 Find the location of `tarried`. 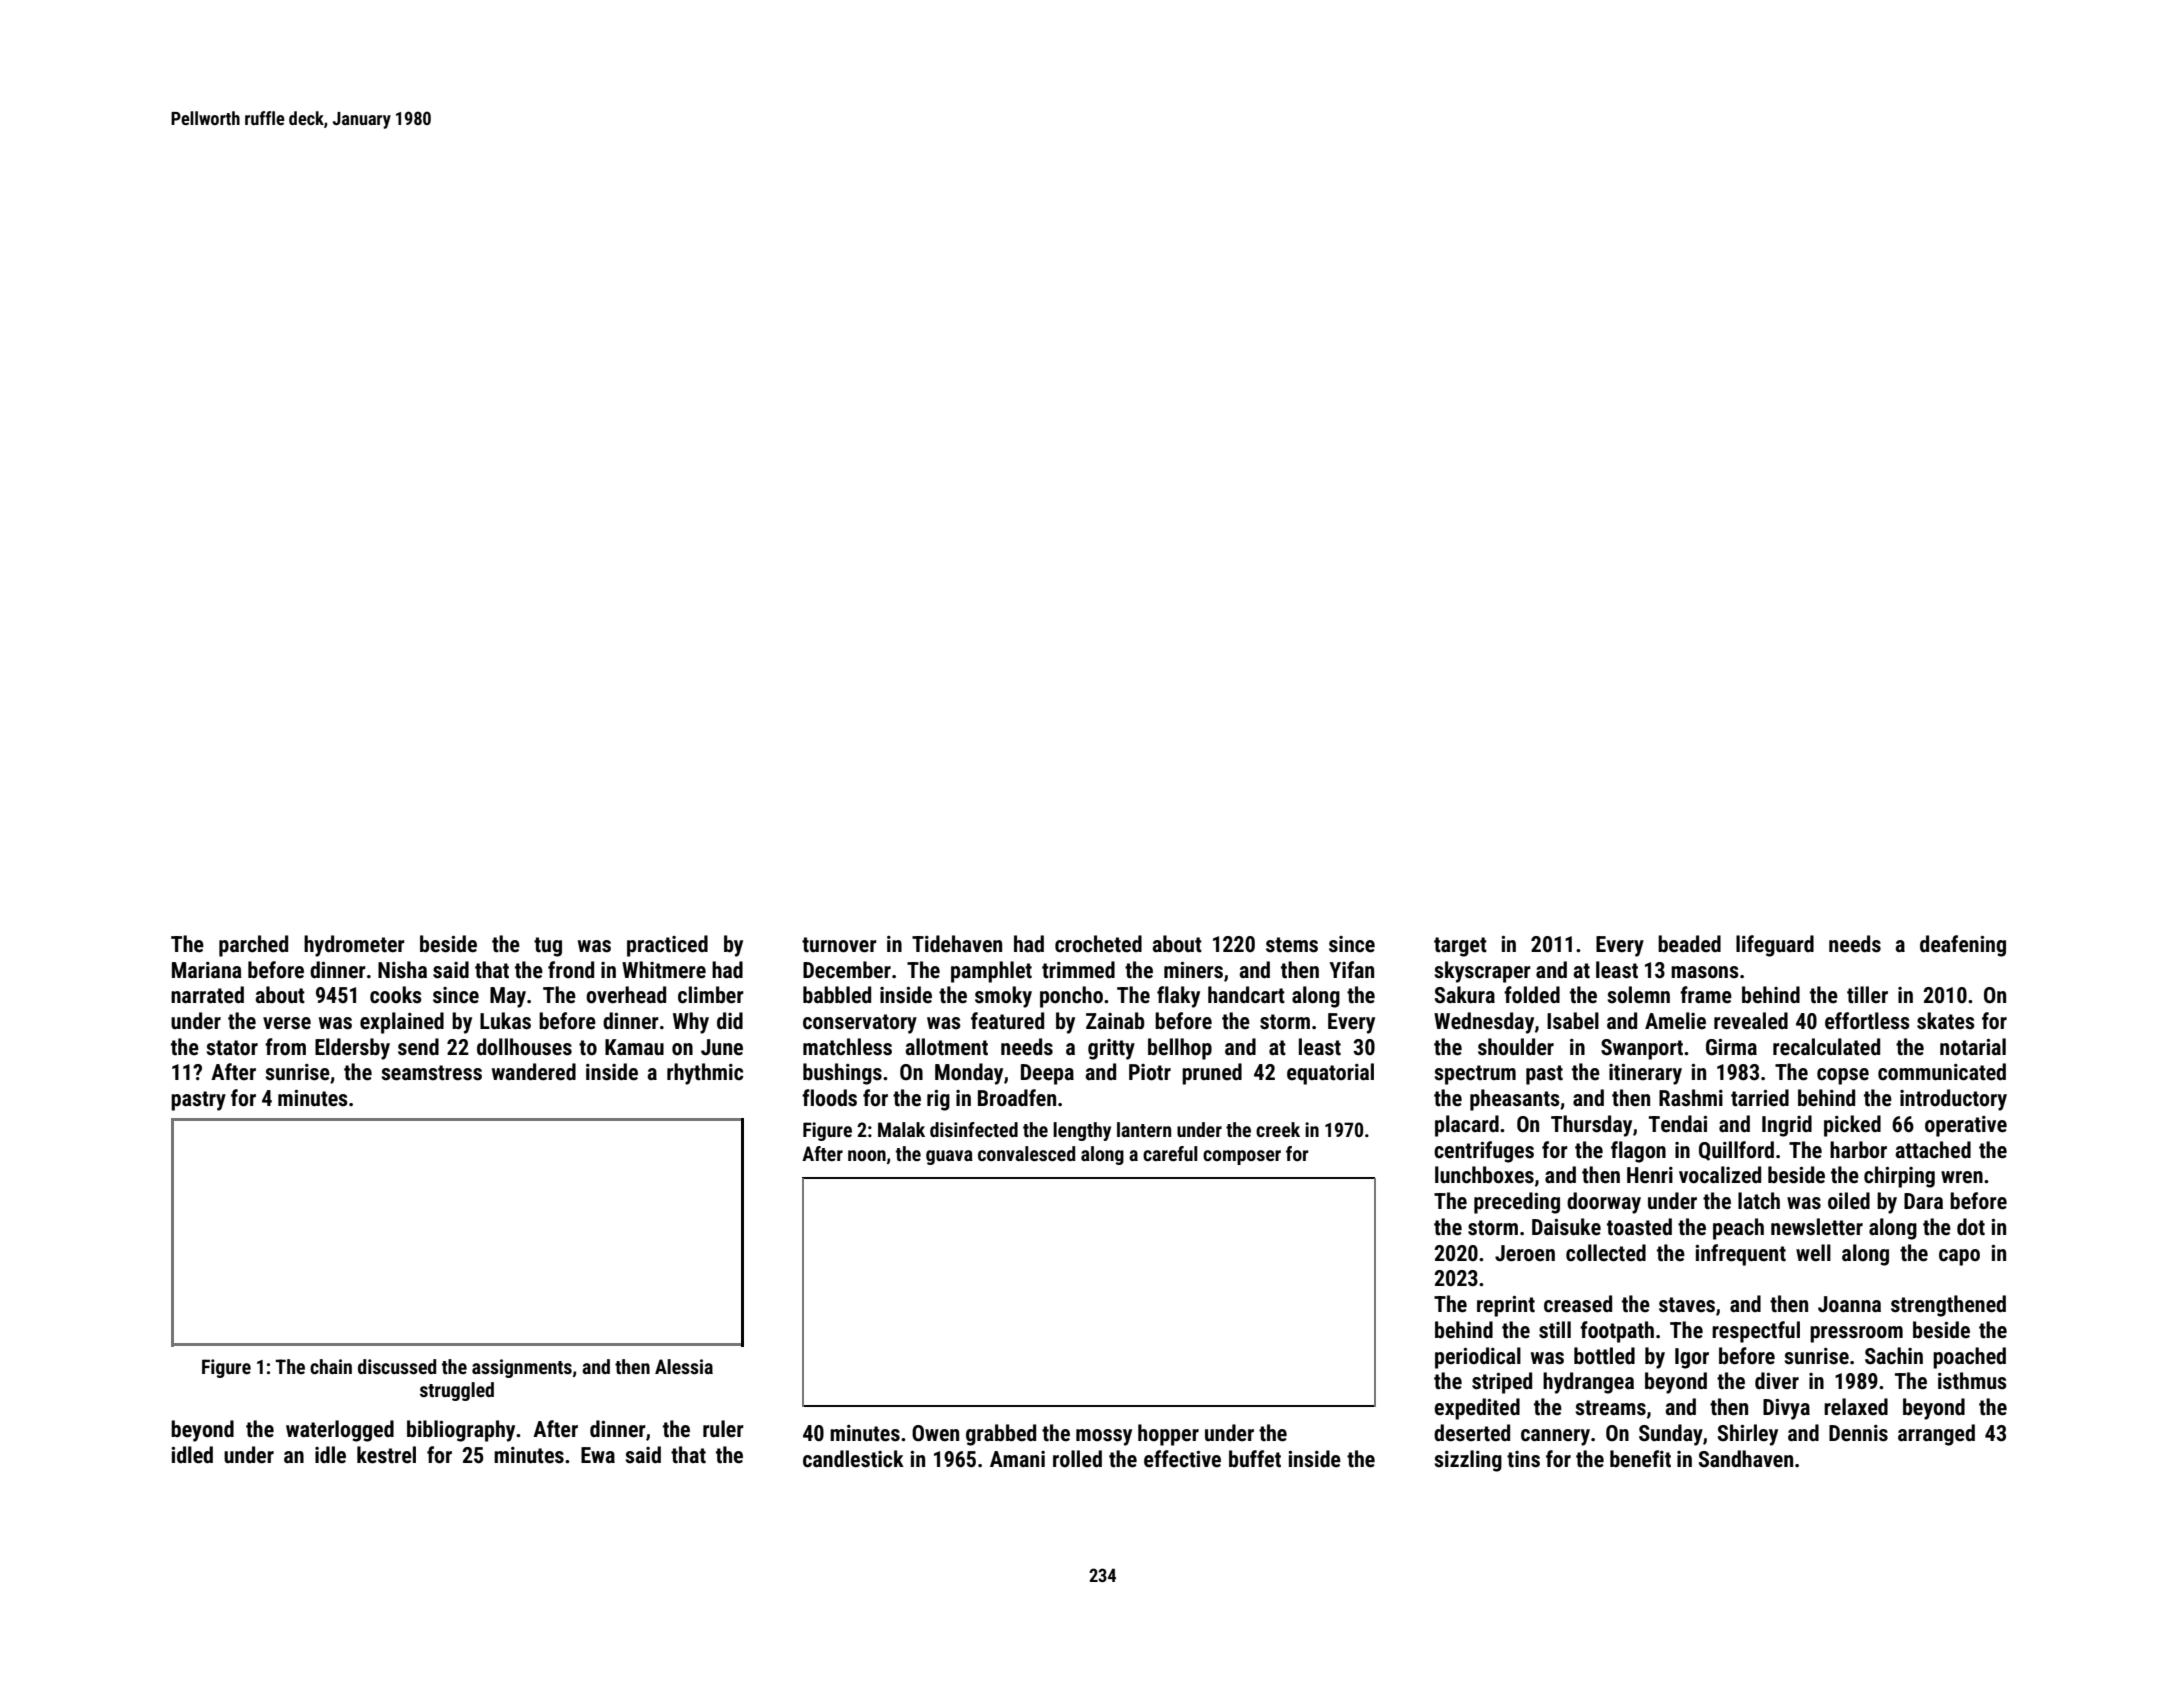

tarried is located at coordinates (1760, 1098).
